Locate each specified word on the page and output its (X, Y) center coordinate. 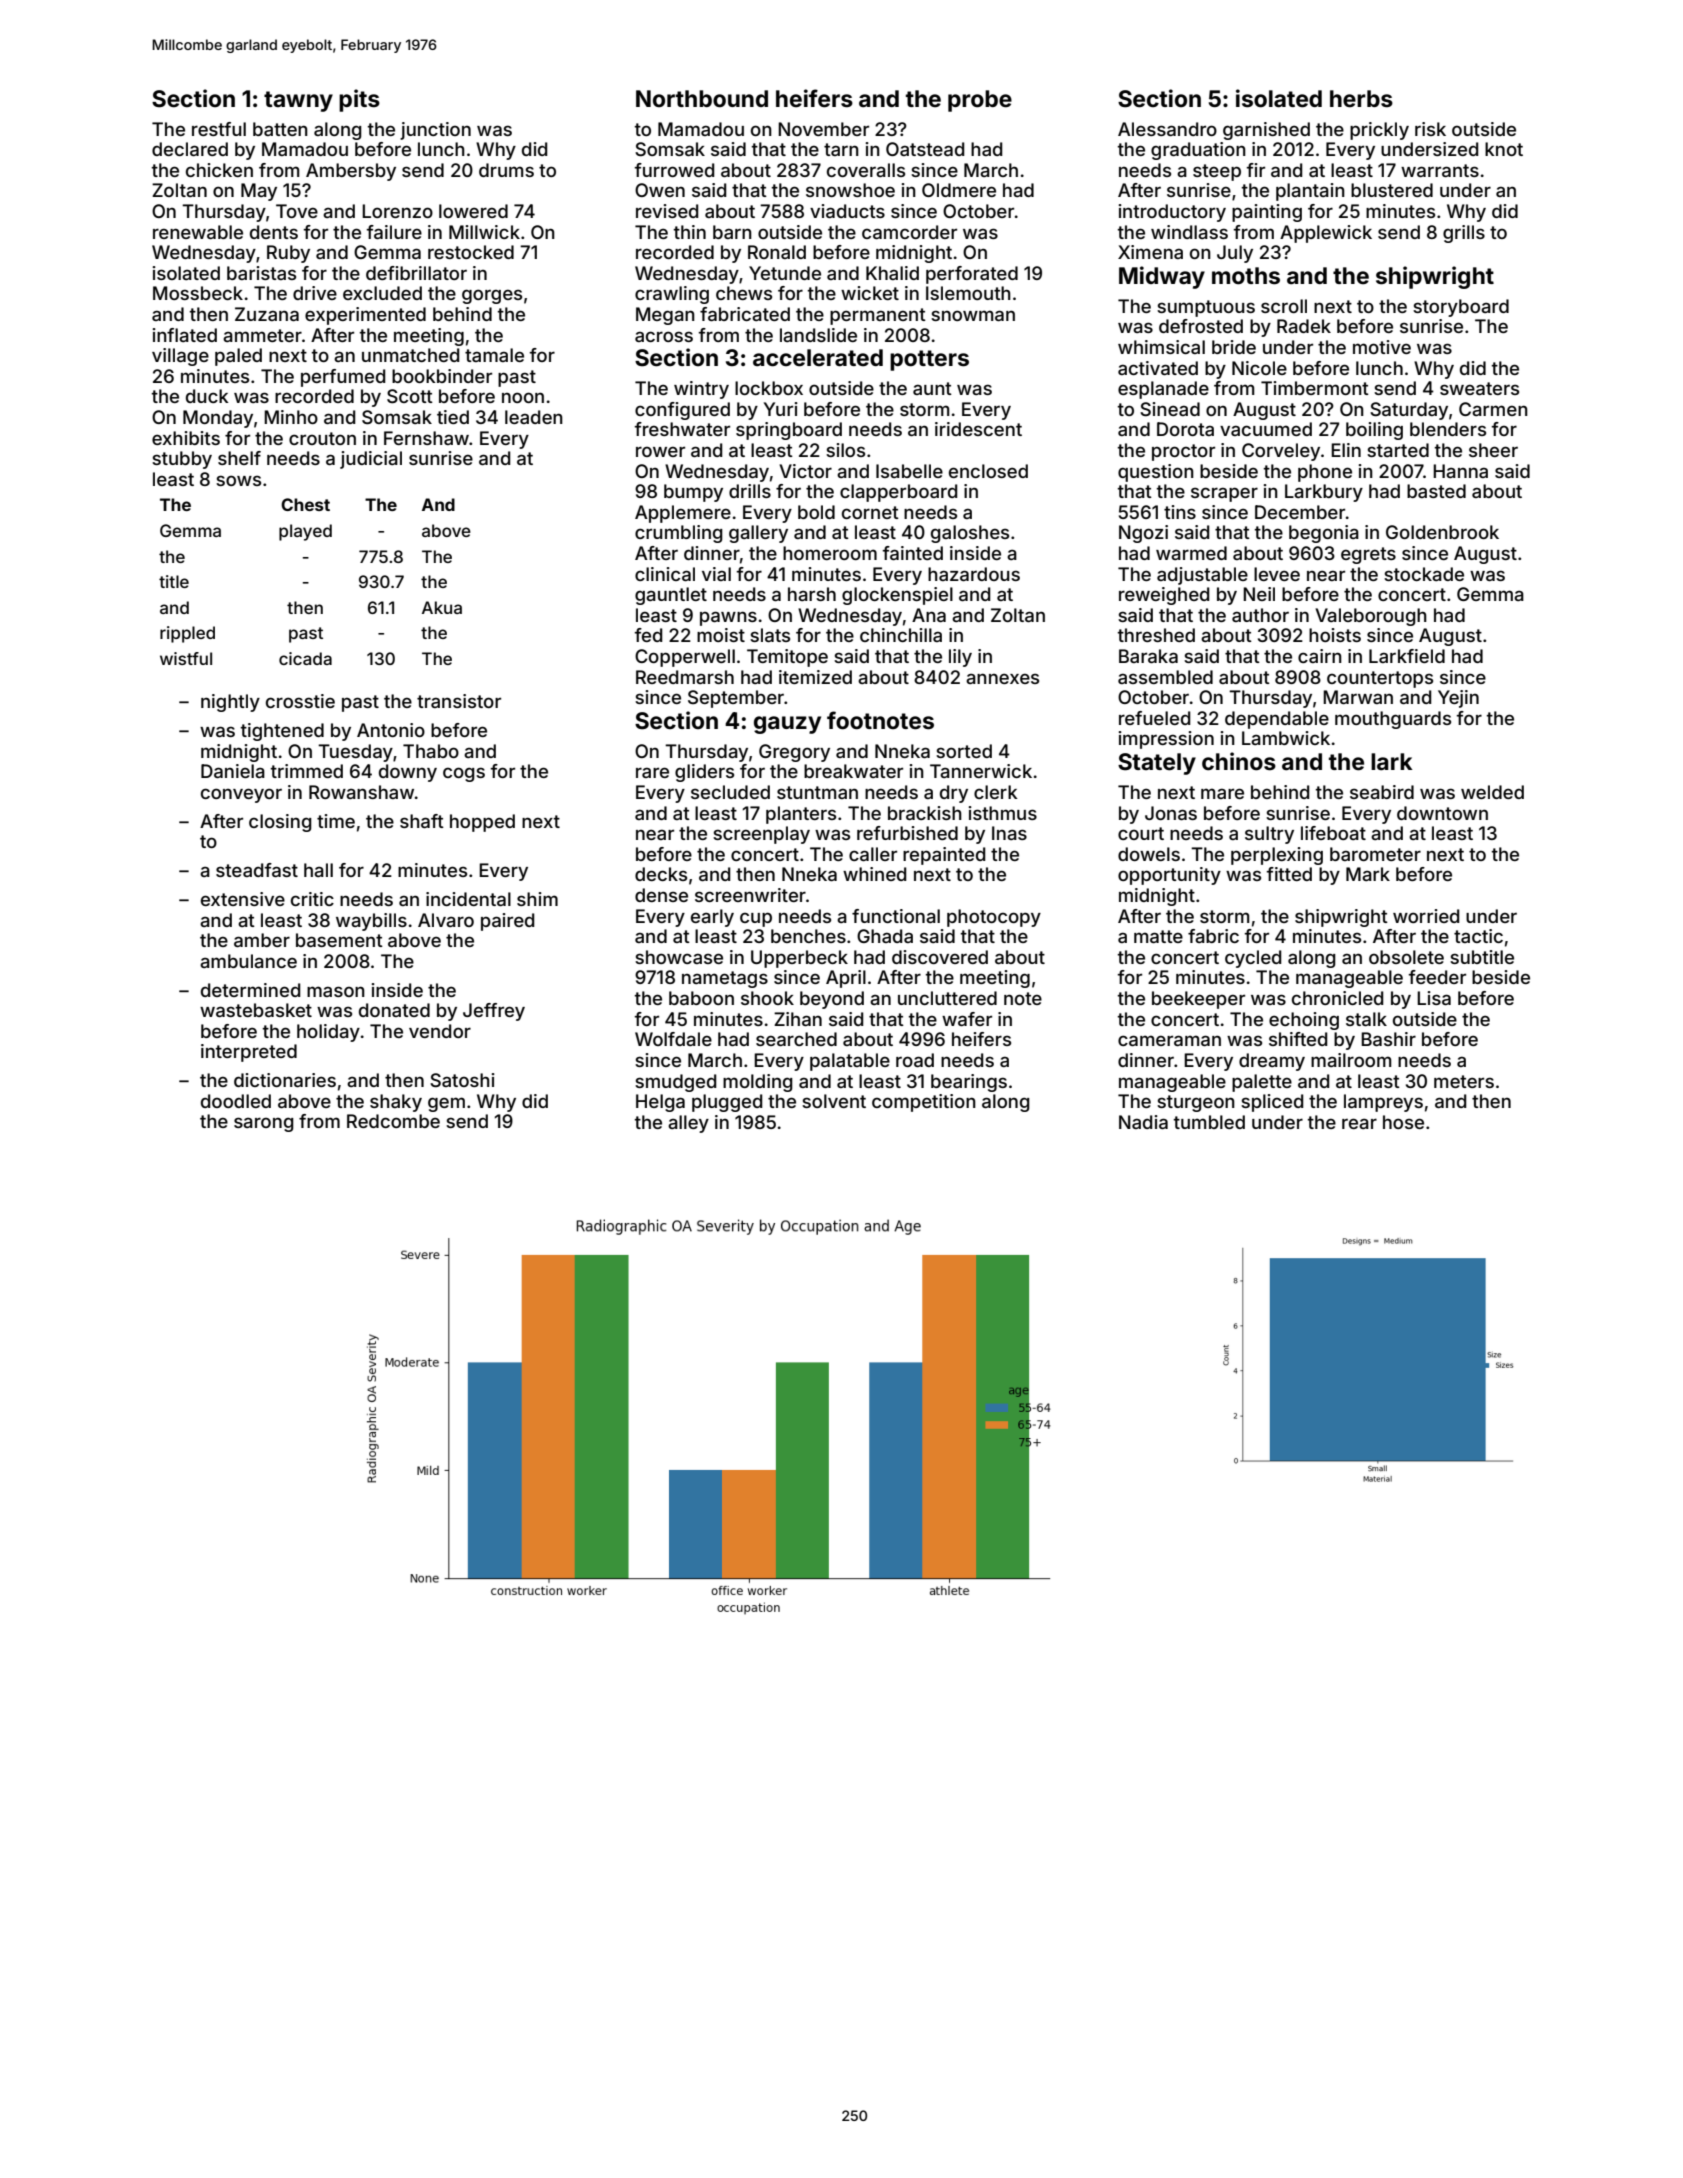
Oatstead (925, 149)
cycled (1253, 959)
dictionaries (285, 1080)
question (1156, 473)
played (305, 532)
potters (929, 360)
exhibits (186, 438)
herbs (1361, 99)
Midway (1162, 277)
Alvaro (446, 920)
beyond (832, 1000)
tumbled (1209, 1122)
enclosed (988, 471)
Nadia (1143, 1122)
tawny (298, 101)
